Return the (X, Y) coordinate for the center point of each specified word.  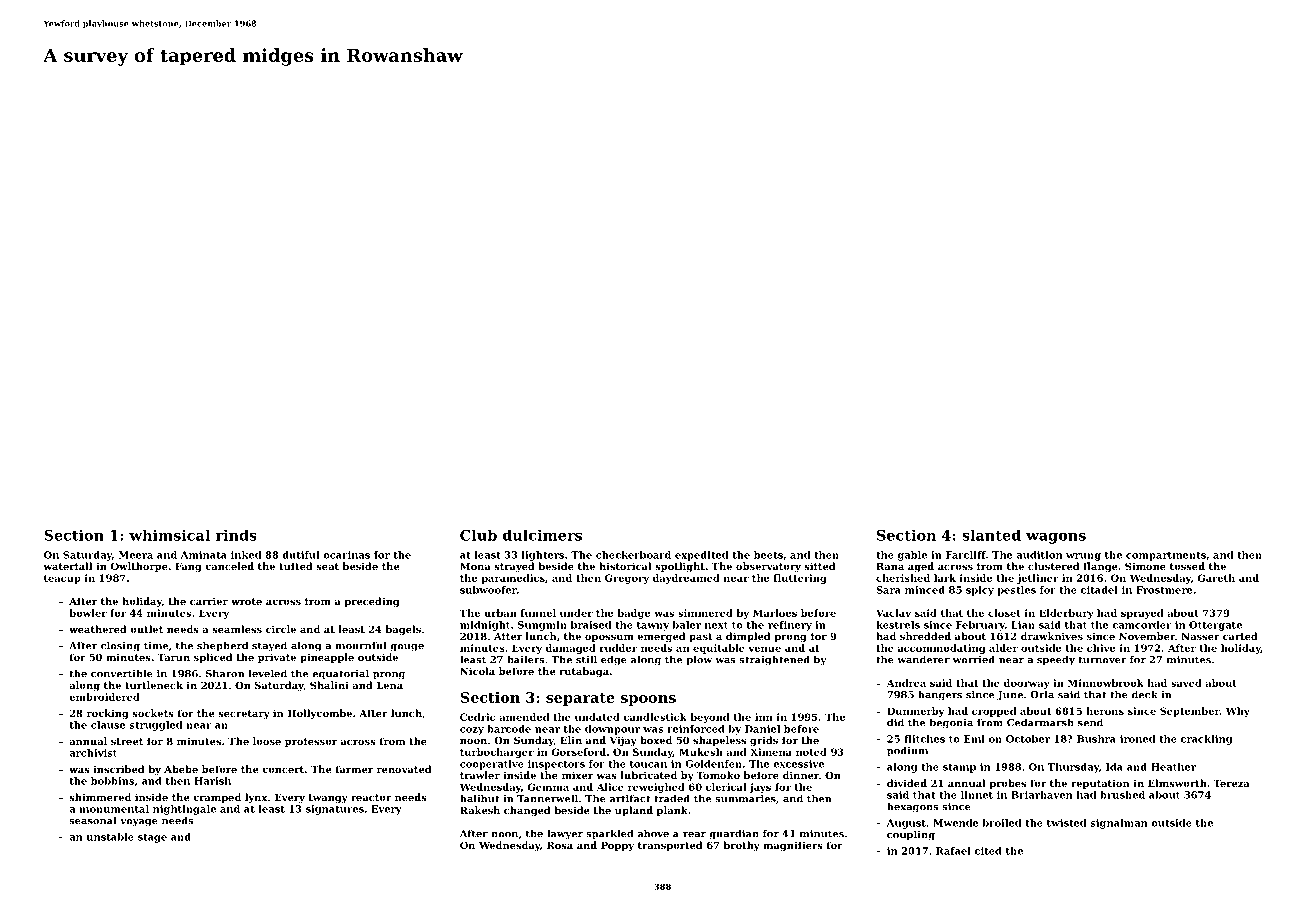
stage (152, 838)
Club (478, 535)
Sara (888, 590)
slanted (991, 535)
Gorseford (578, 752)
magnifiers (793, 846)
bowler (88, 613)
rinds (236, 535)
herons (1105, 711)
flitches (924, 739)
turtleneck (154, 685)
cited (988, 851)
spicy (980, 591)
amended (524, 717)
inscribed (119, 769)
